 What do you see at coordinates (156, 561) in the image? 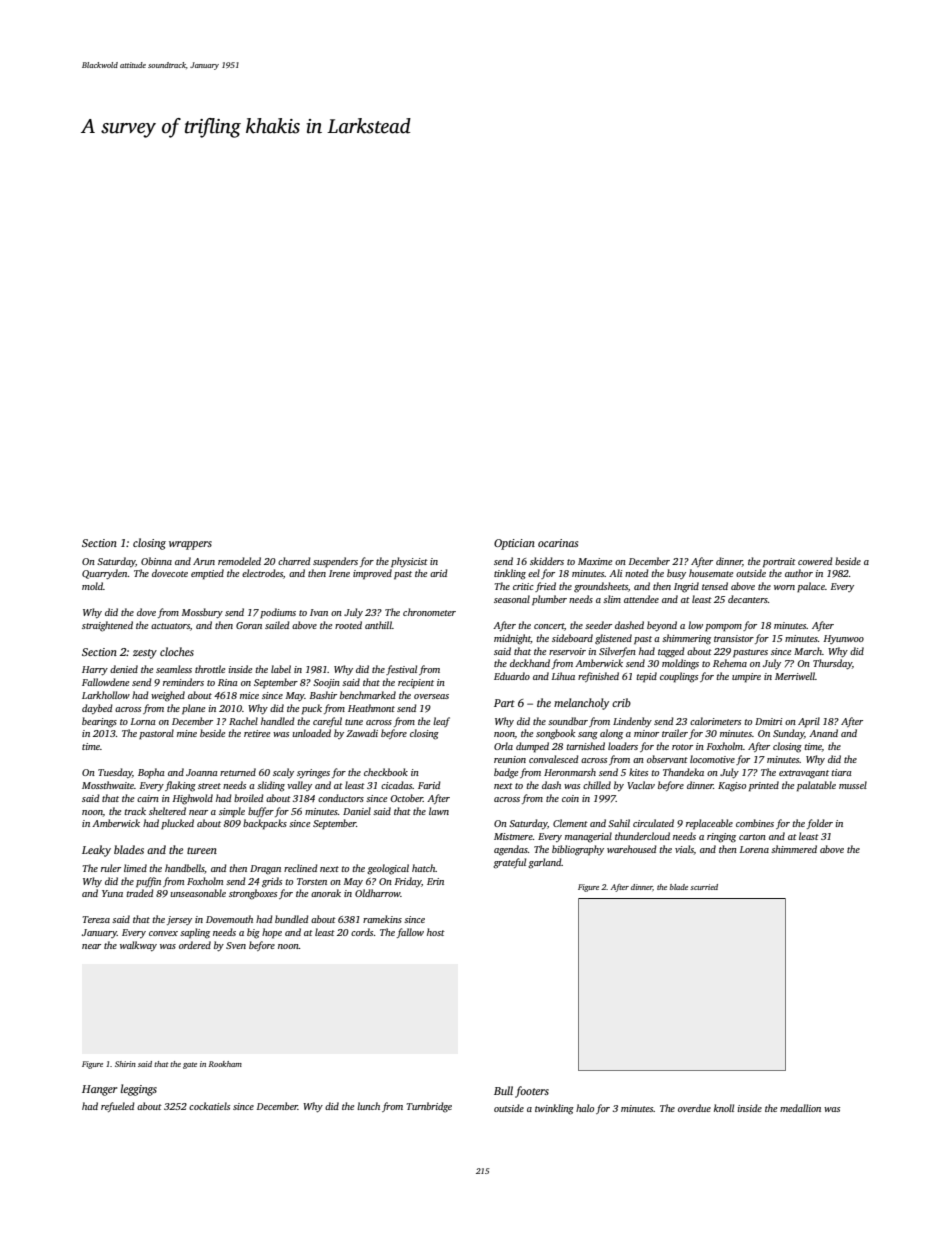
I see `Obinna` at bounding box center [156, 561].
